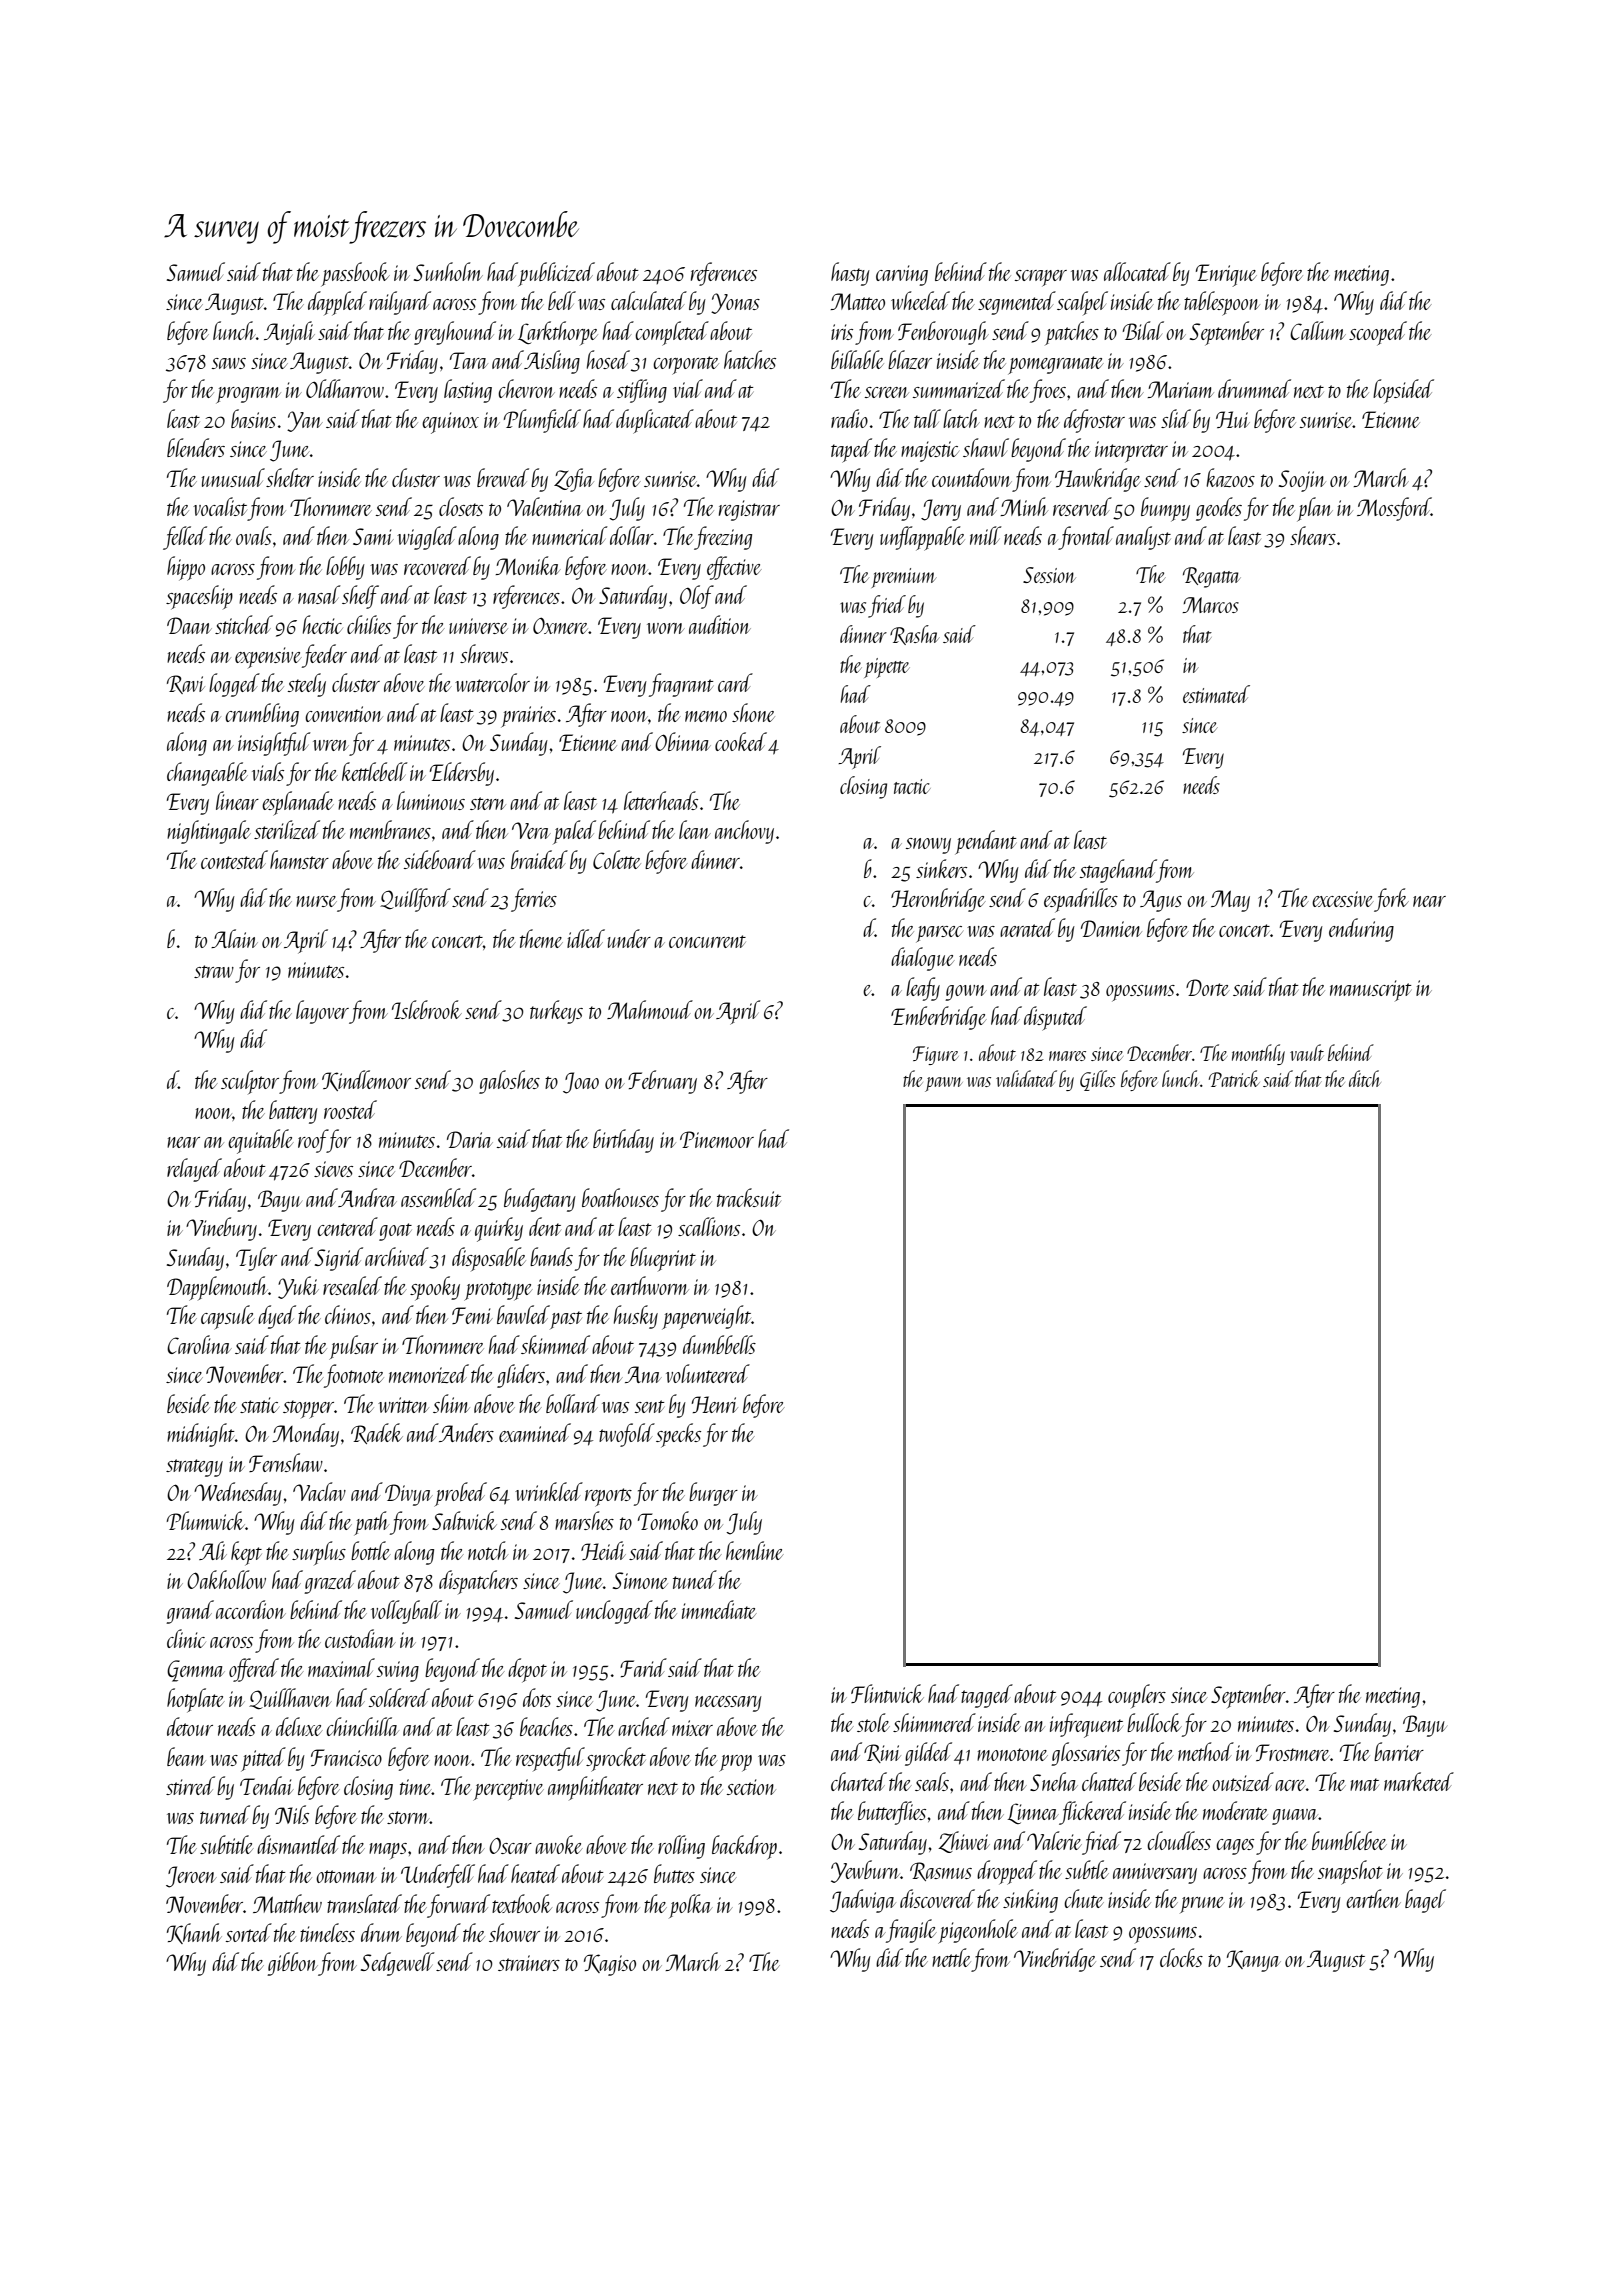  What do you see at coordinates (1378, 333) in the image?
I see `scooped` at bounding box center [1378, 333].
